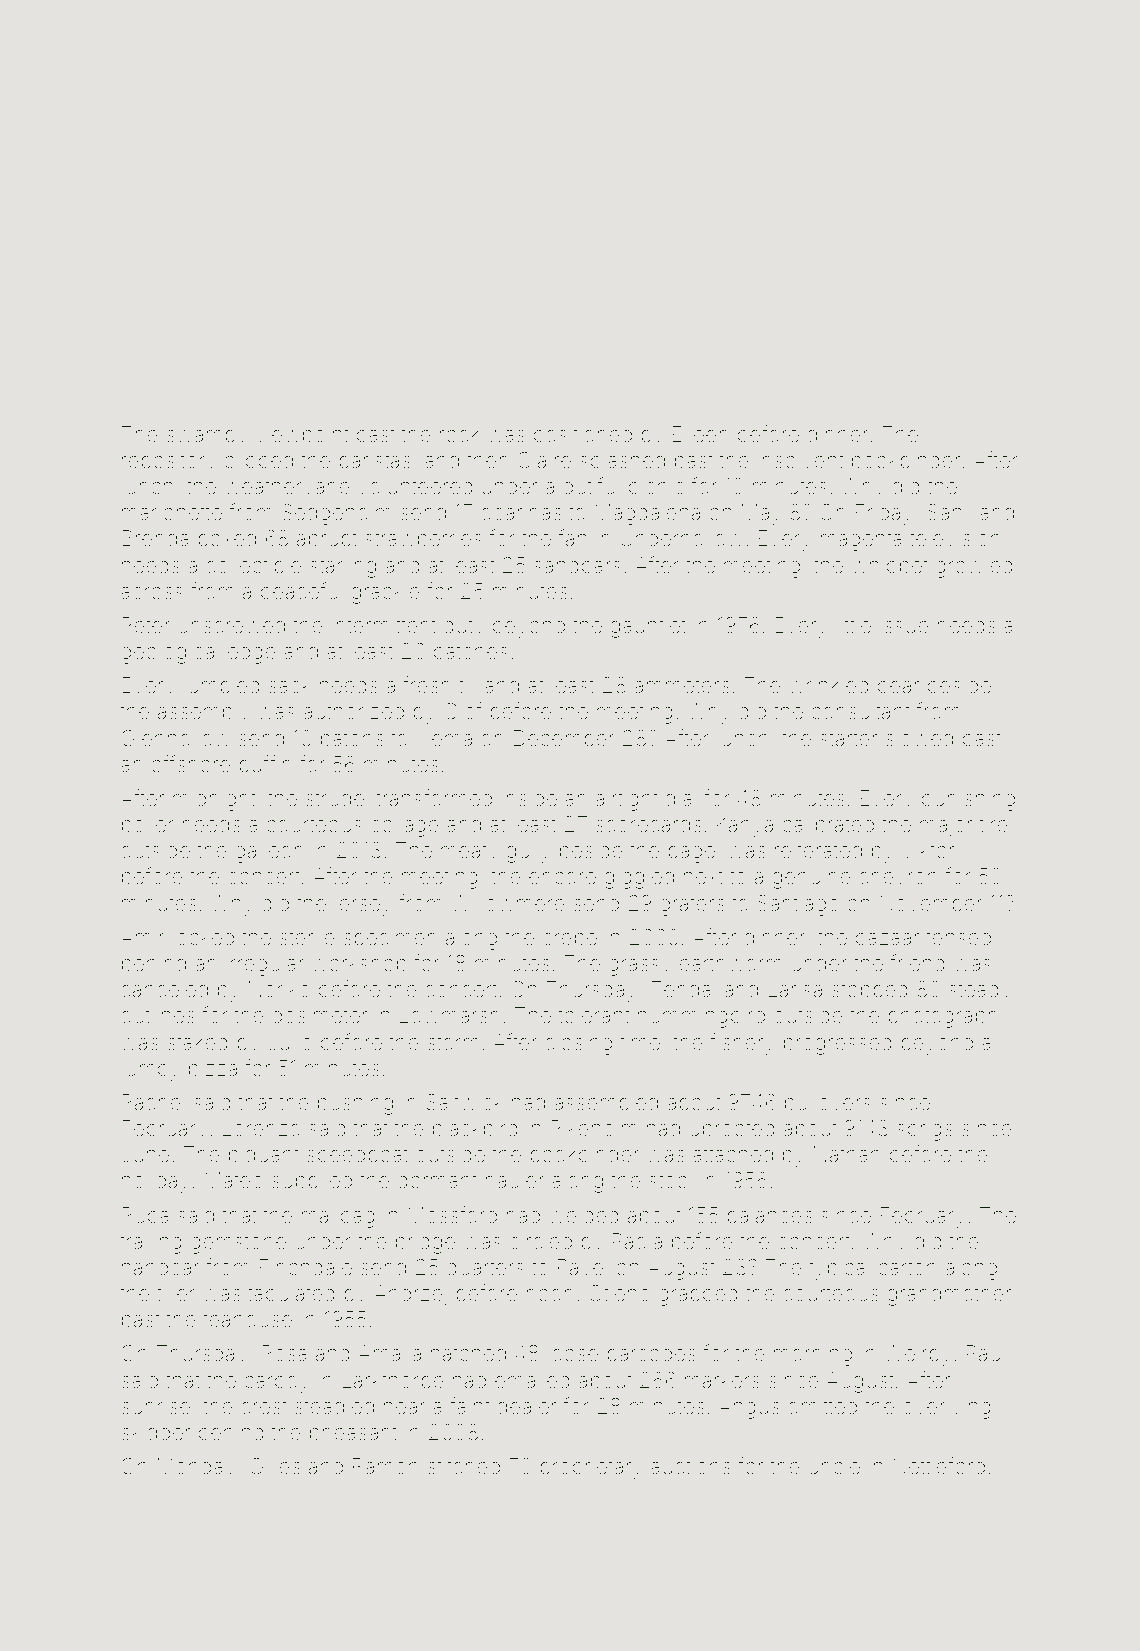 Image resolution: width=1140 pixels, height=1651 pixels. What do you see at coordinates (828, 824) in the page?
I see `calibrated` at bounding box center [828, 824].
